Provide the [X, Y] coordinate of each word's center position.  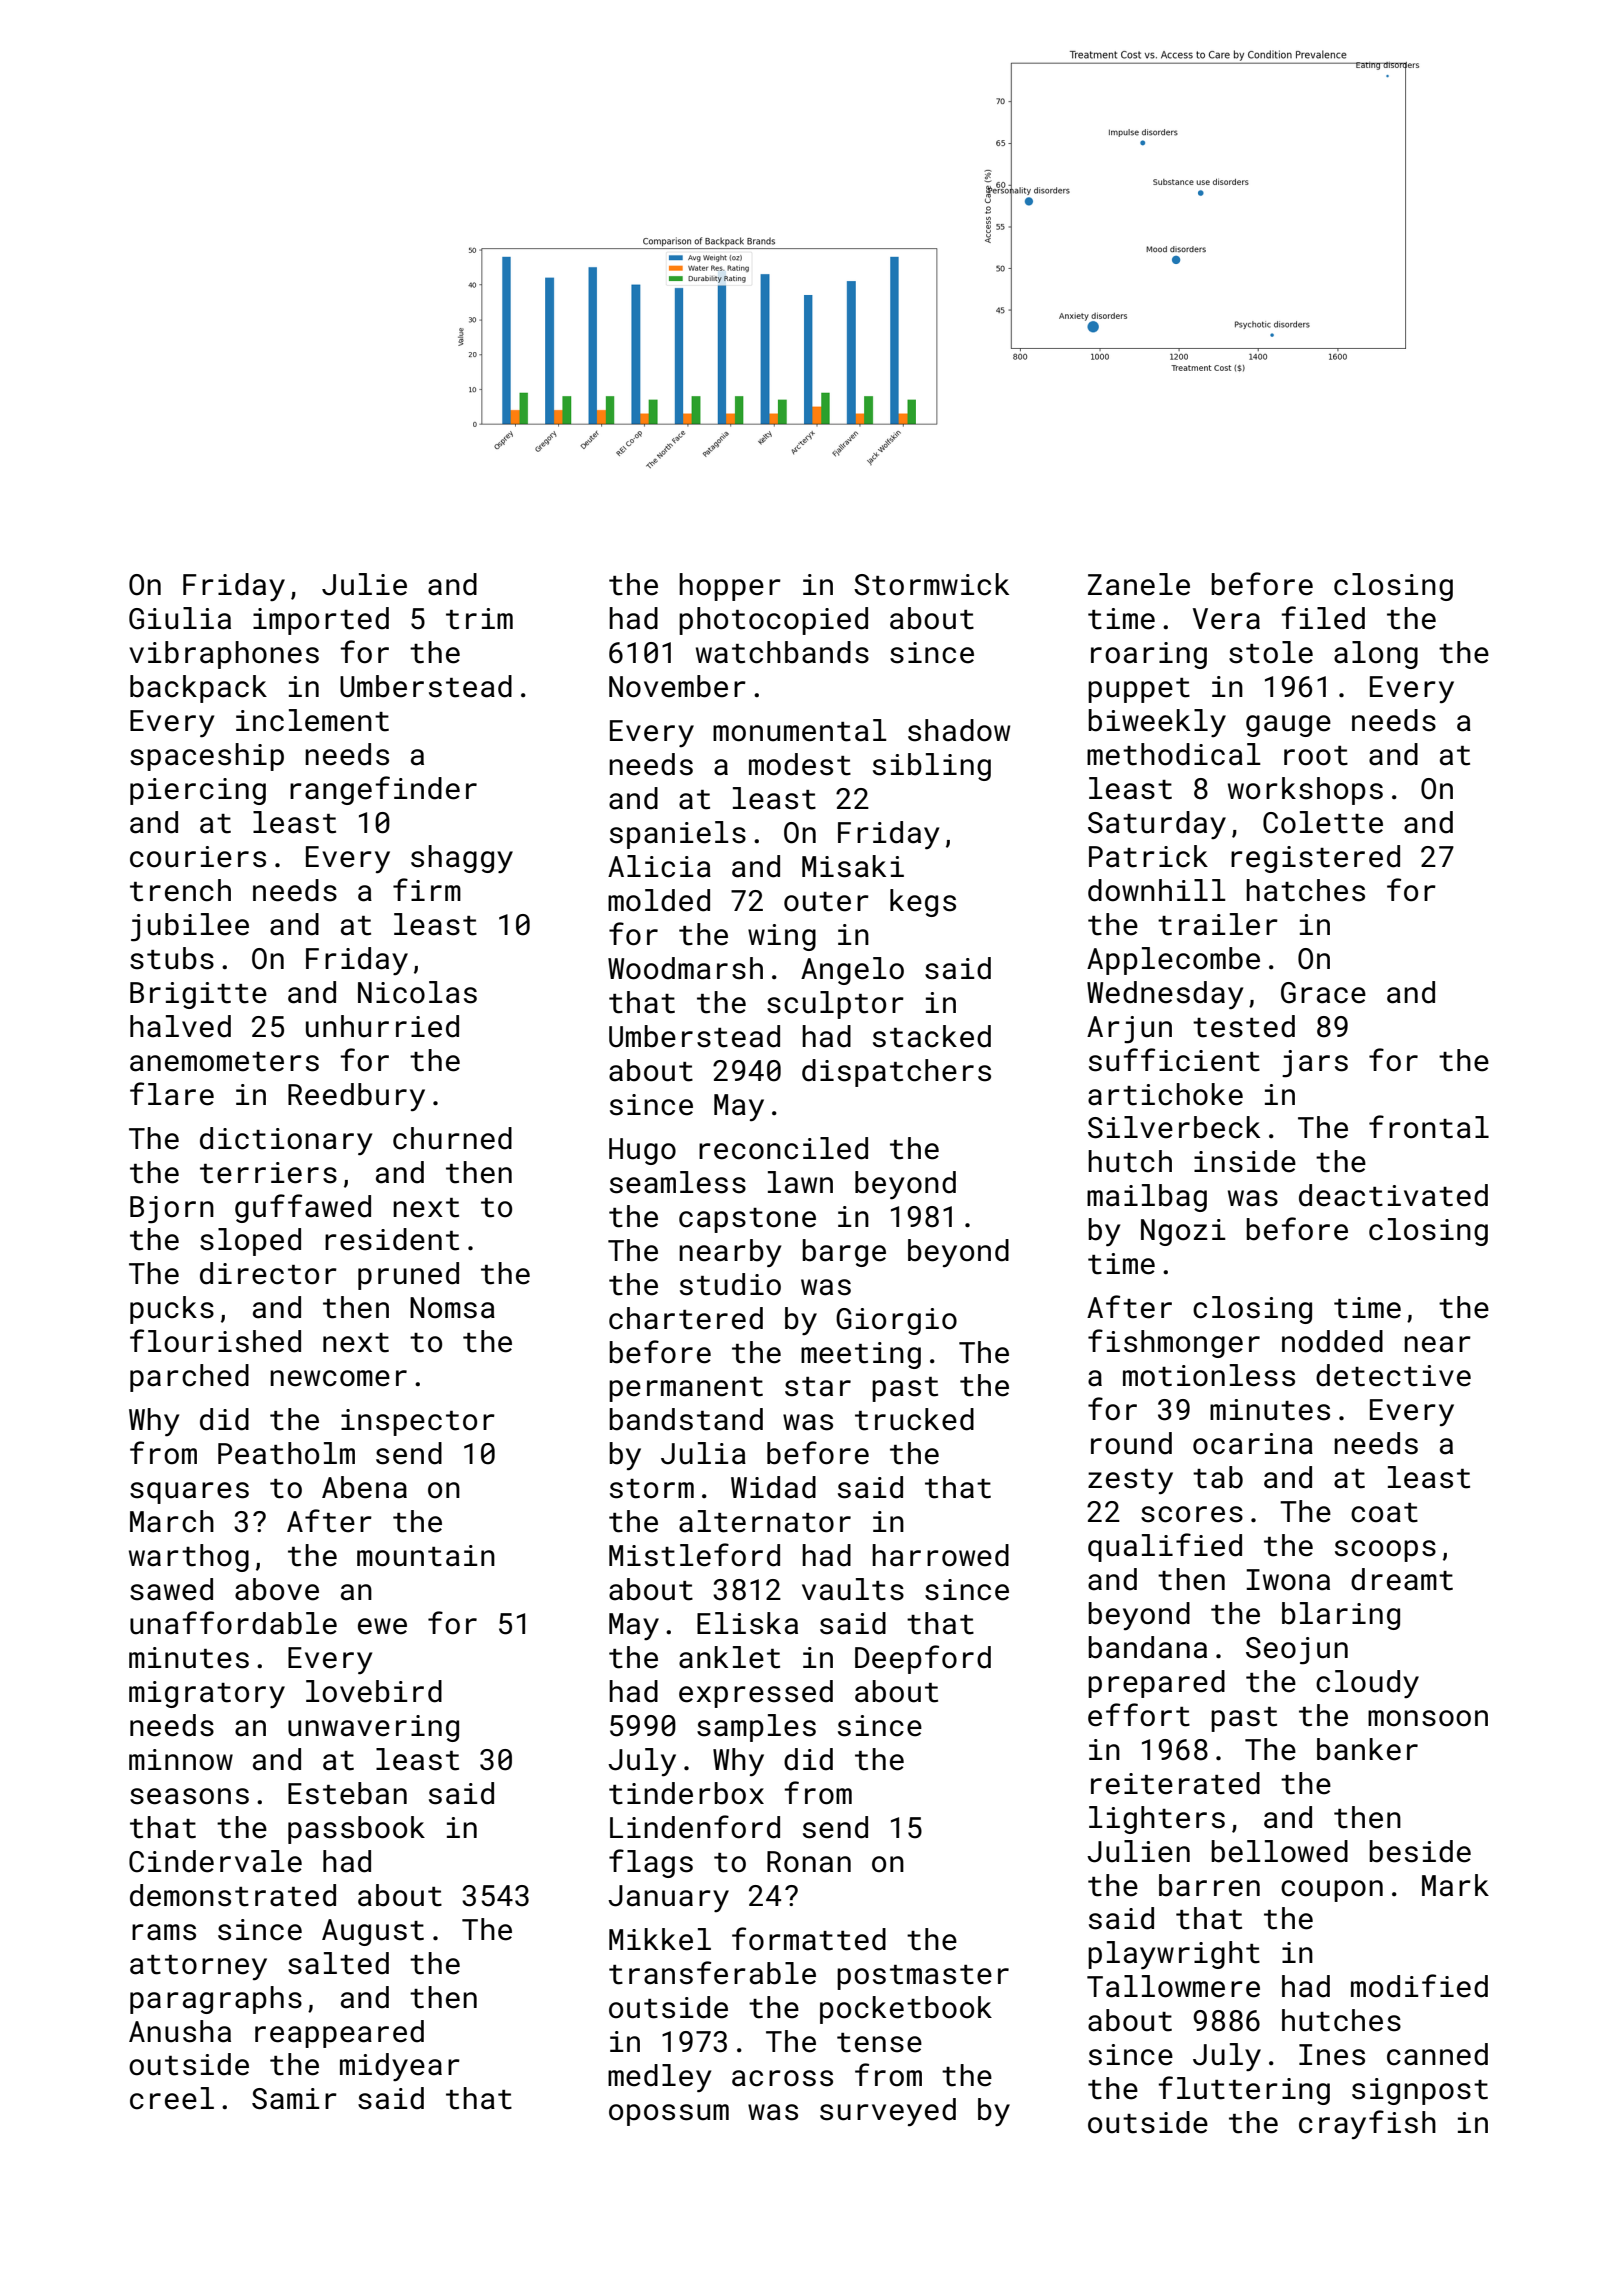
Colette [1323, 822]
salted [338, 1963]
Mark [1455, 1885]
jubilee [190, 927]
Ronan [809, 1862]
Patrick [1148, 856]
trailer [1218, 924]
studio [730, 1284]
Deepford [923, 1659]
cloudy [1367, 1684]
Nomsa [452, 1308]
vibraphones [224, 655]
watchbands [782, 652]
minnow [181, 1760]
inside [1245, 1161]
